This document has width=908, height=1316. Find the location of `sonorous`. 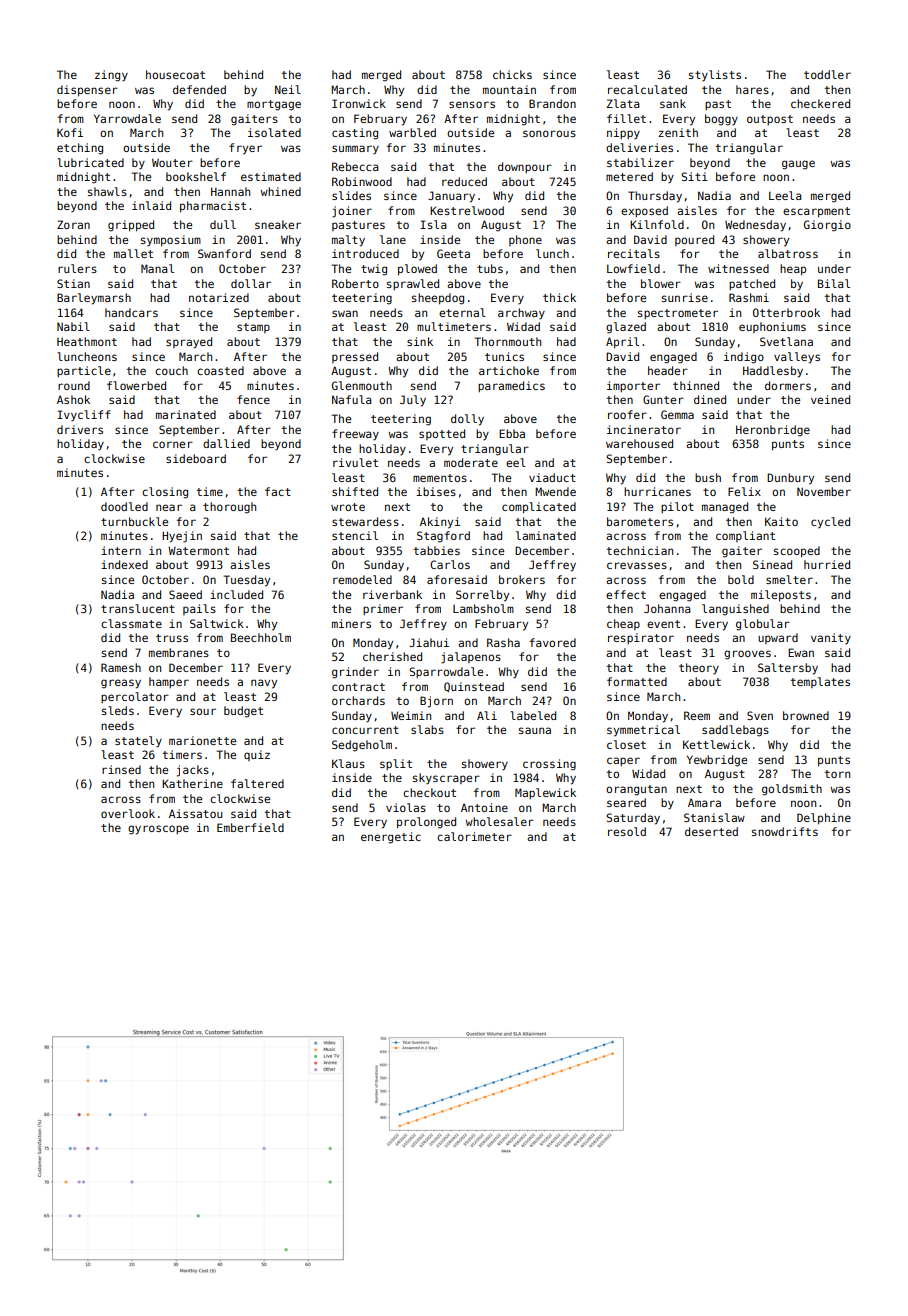

sonorous is located at coordinates (549, 133).
